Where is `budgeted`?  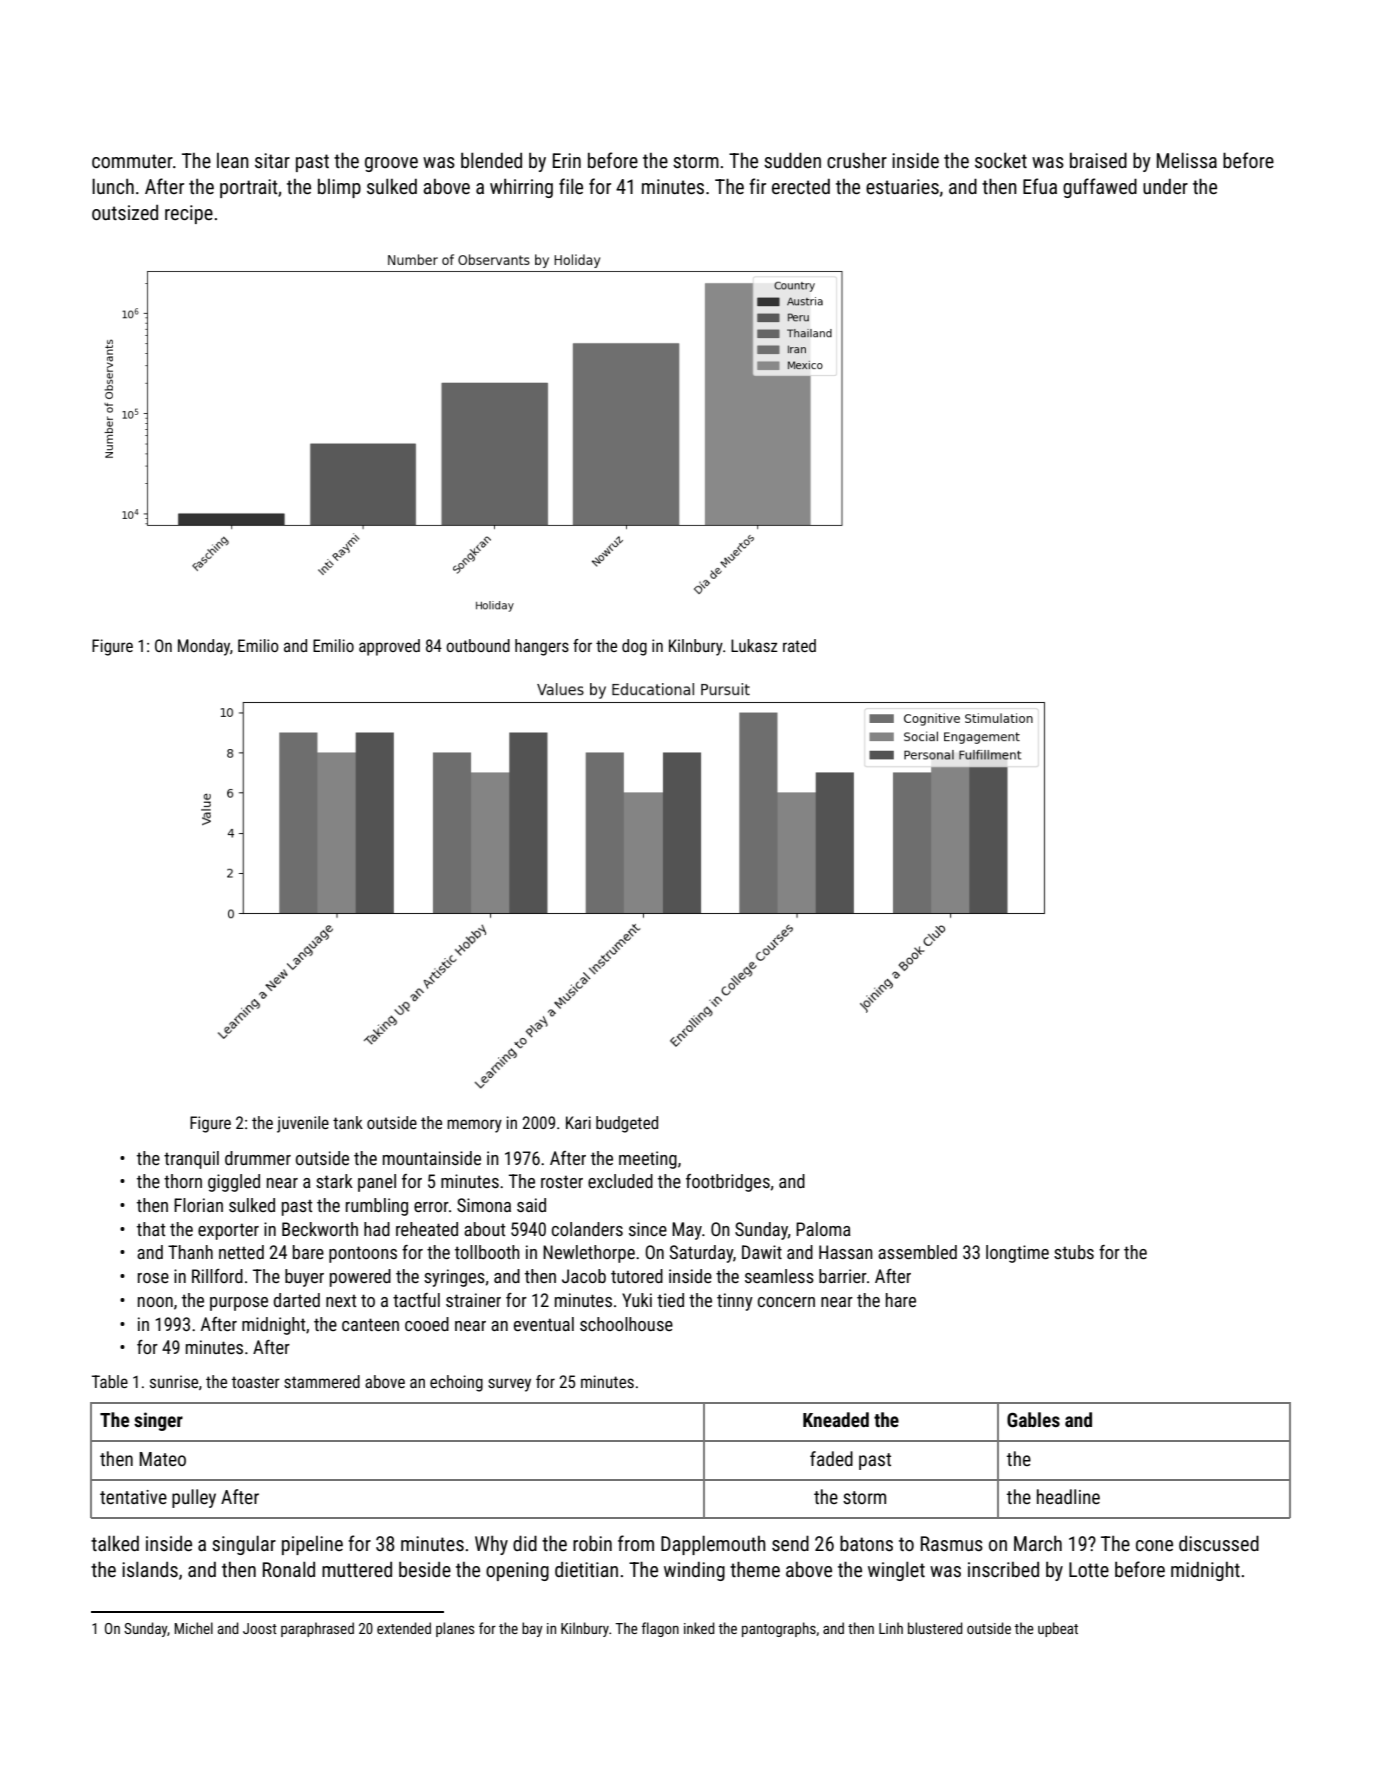 budgeted is located at coordinates (627, 1124).
